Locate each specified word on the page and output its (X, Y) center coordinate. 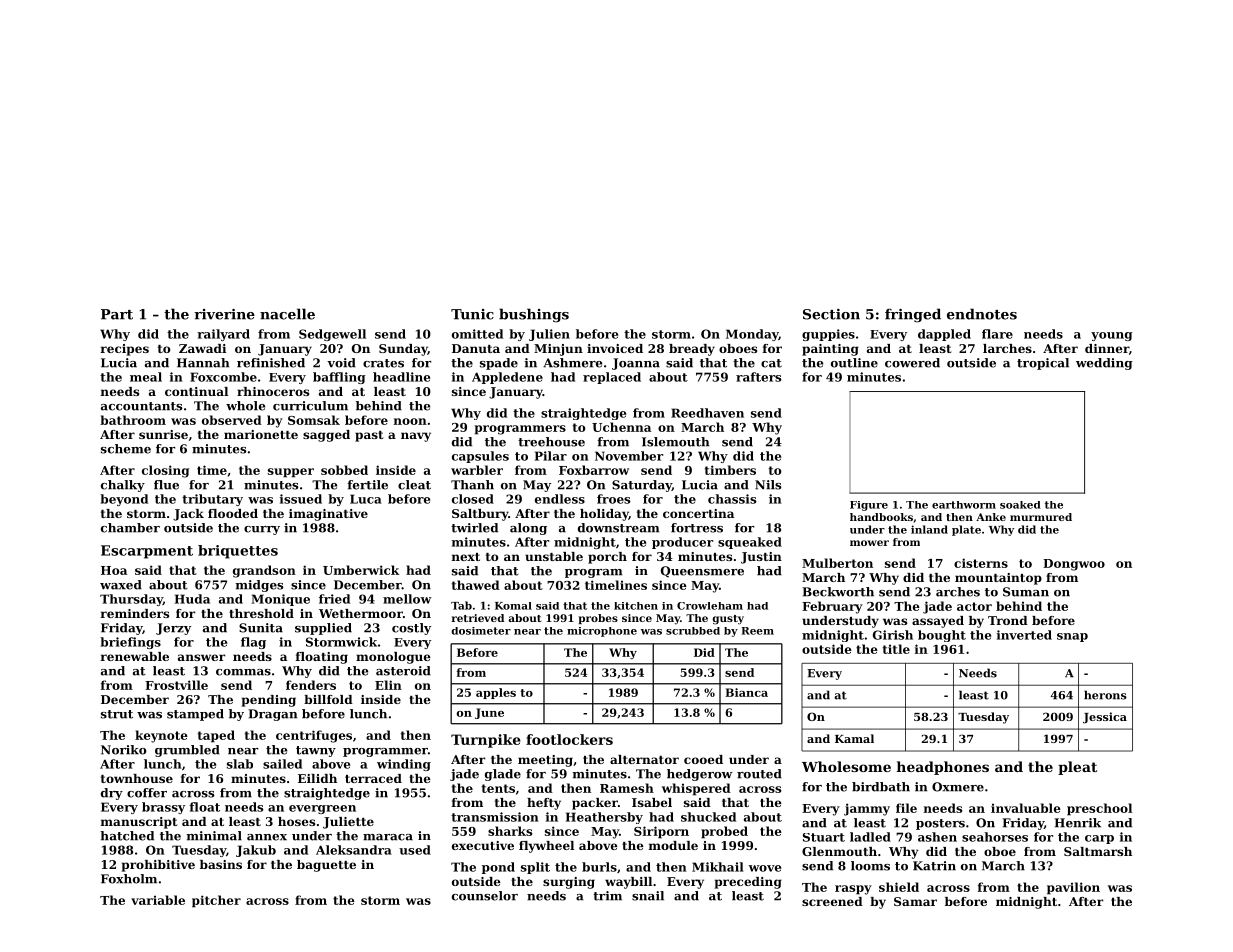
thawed (476, 585)
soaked (1020, 505)
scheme (126, 449)
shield (899, 887)
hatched (127, 836)
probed (724, 832)
